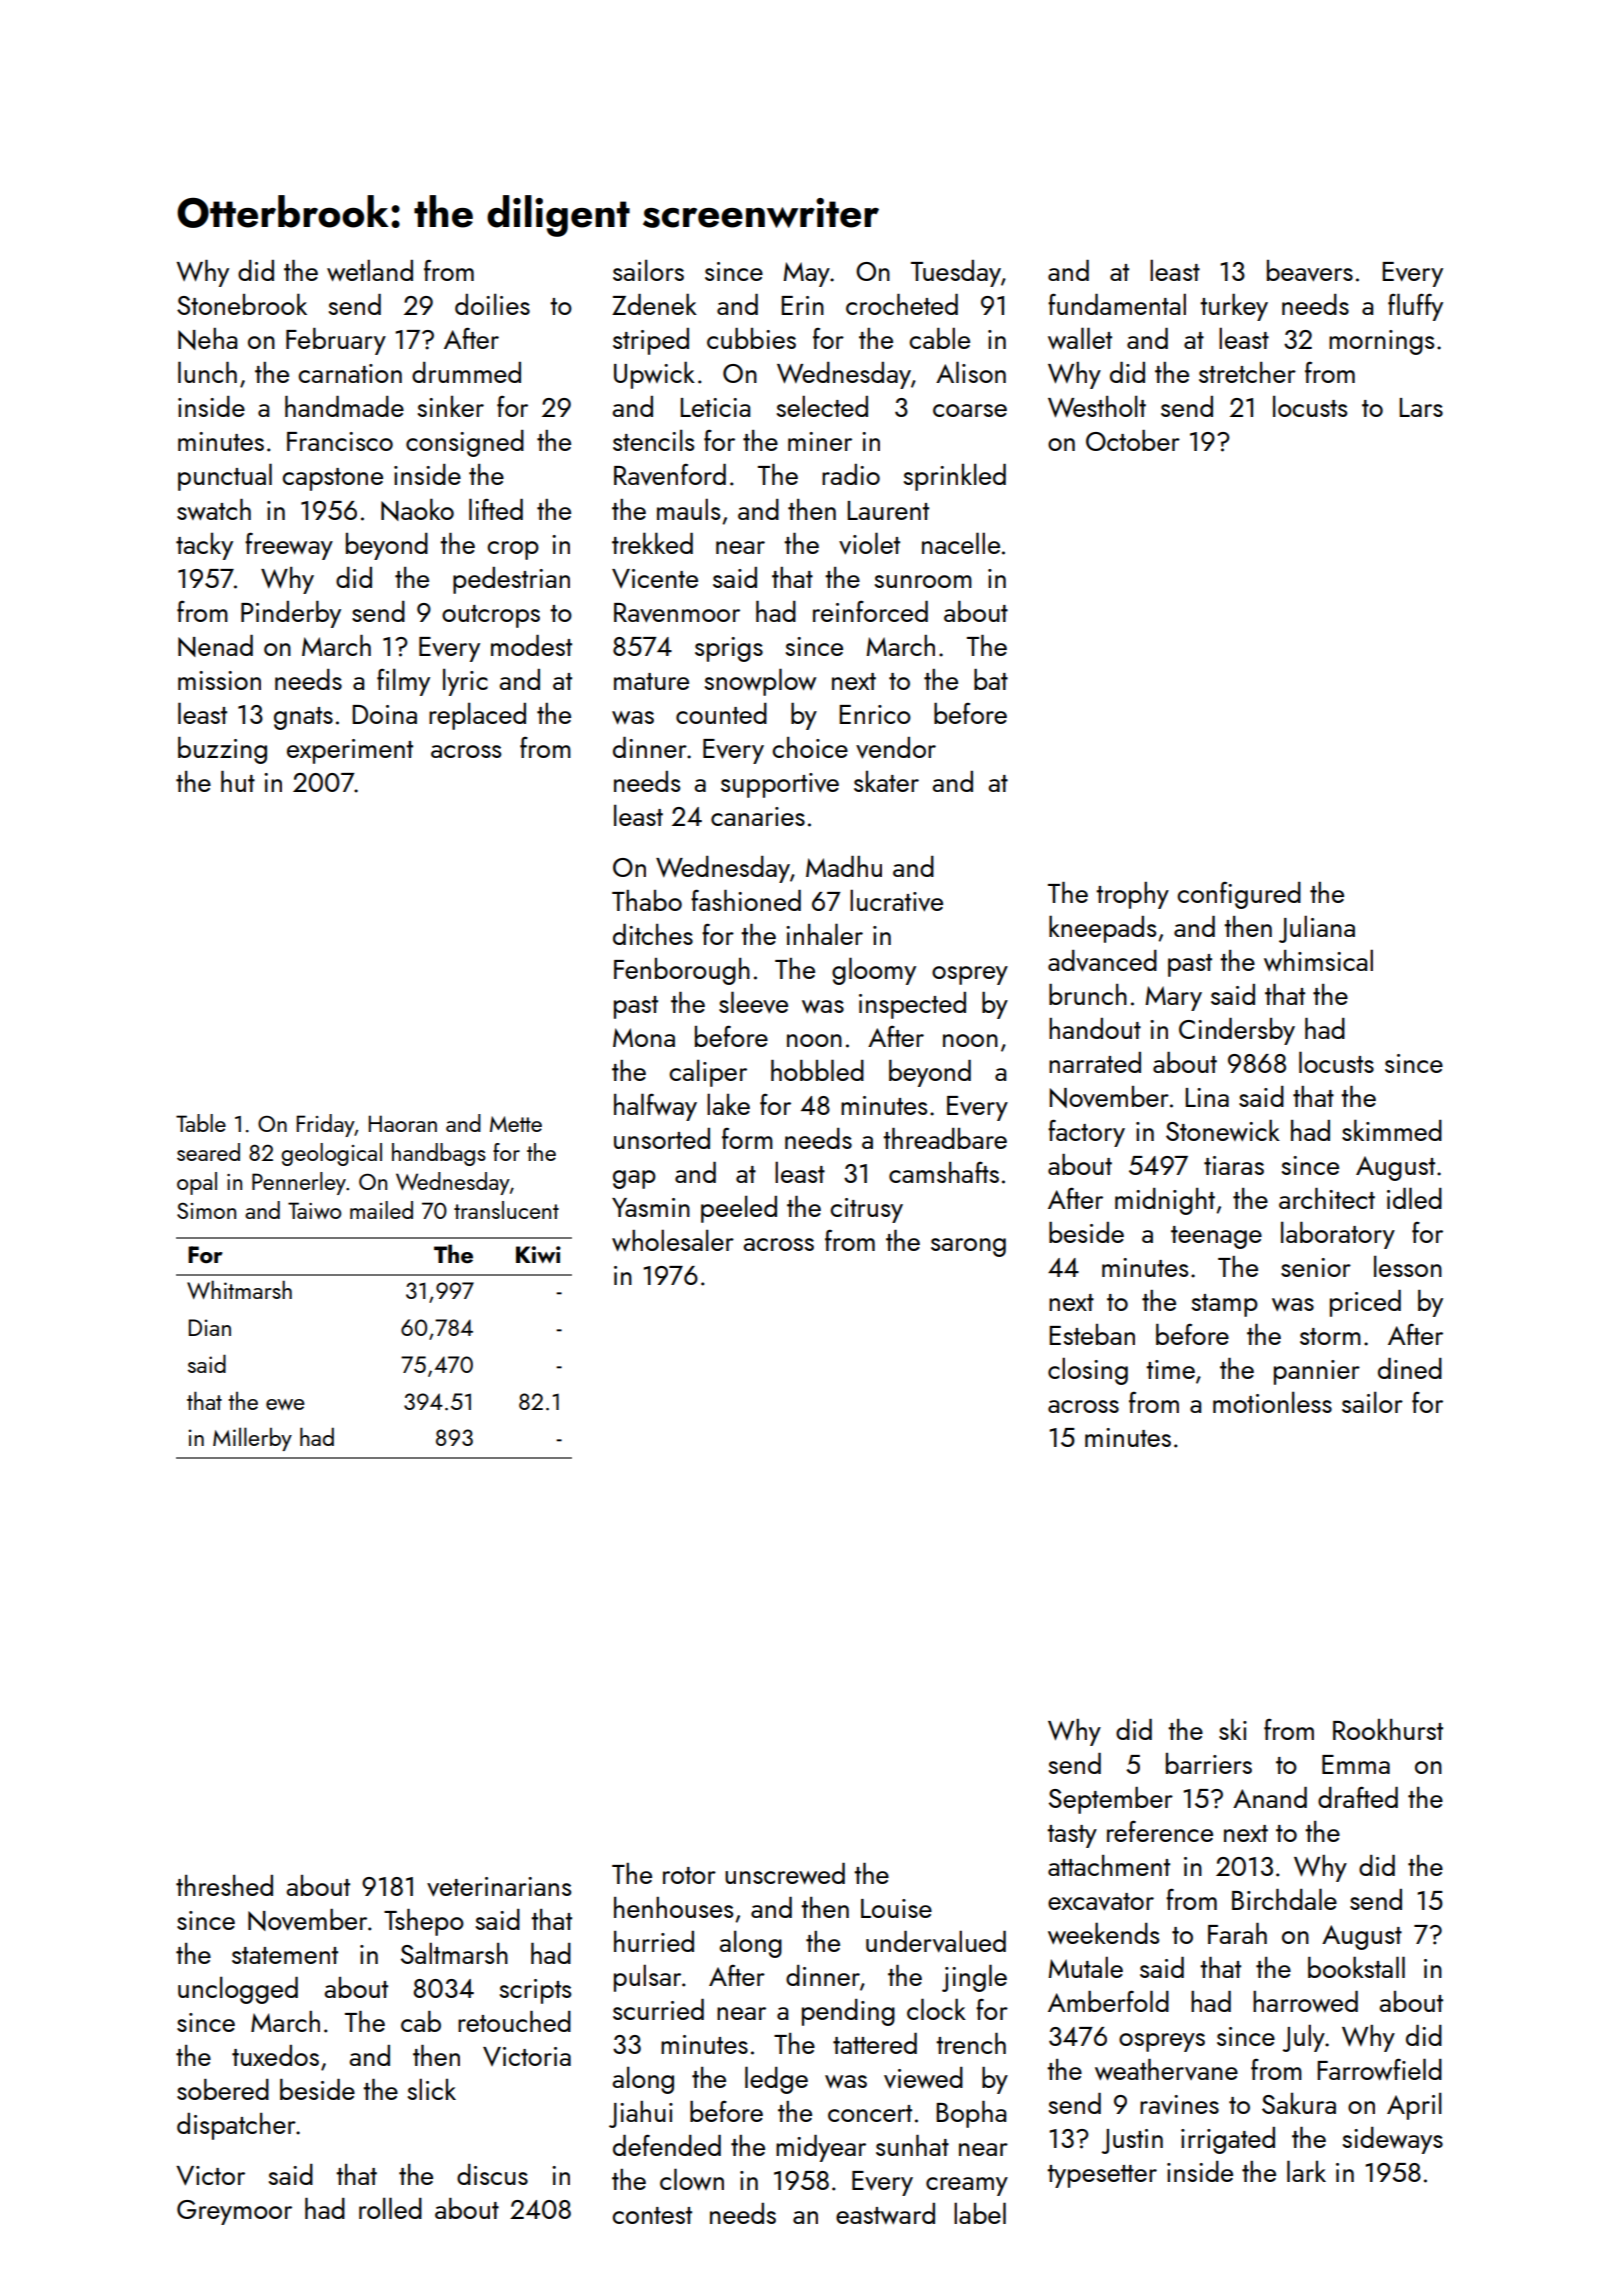  Describe the element at coordinates (390, 2208) in the screenshot. I see `rolled` at that location.
